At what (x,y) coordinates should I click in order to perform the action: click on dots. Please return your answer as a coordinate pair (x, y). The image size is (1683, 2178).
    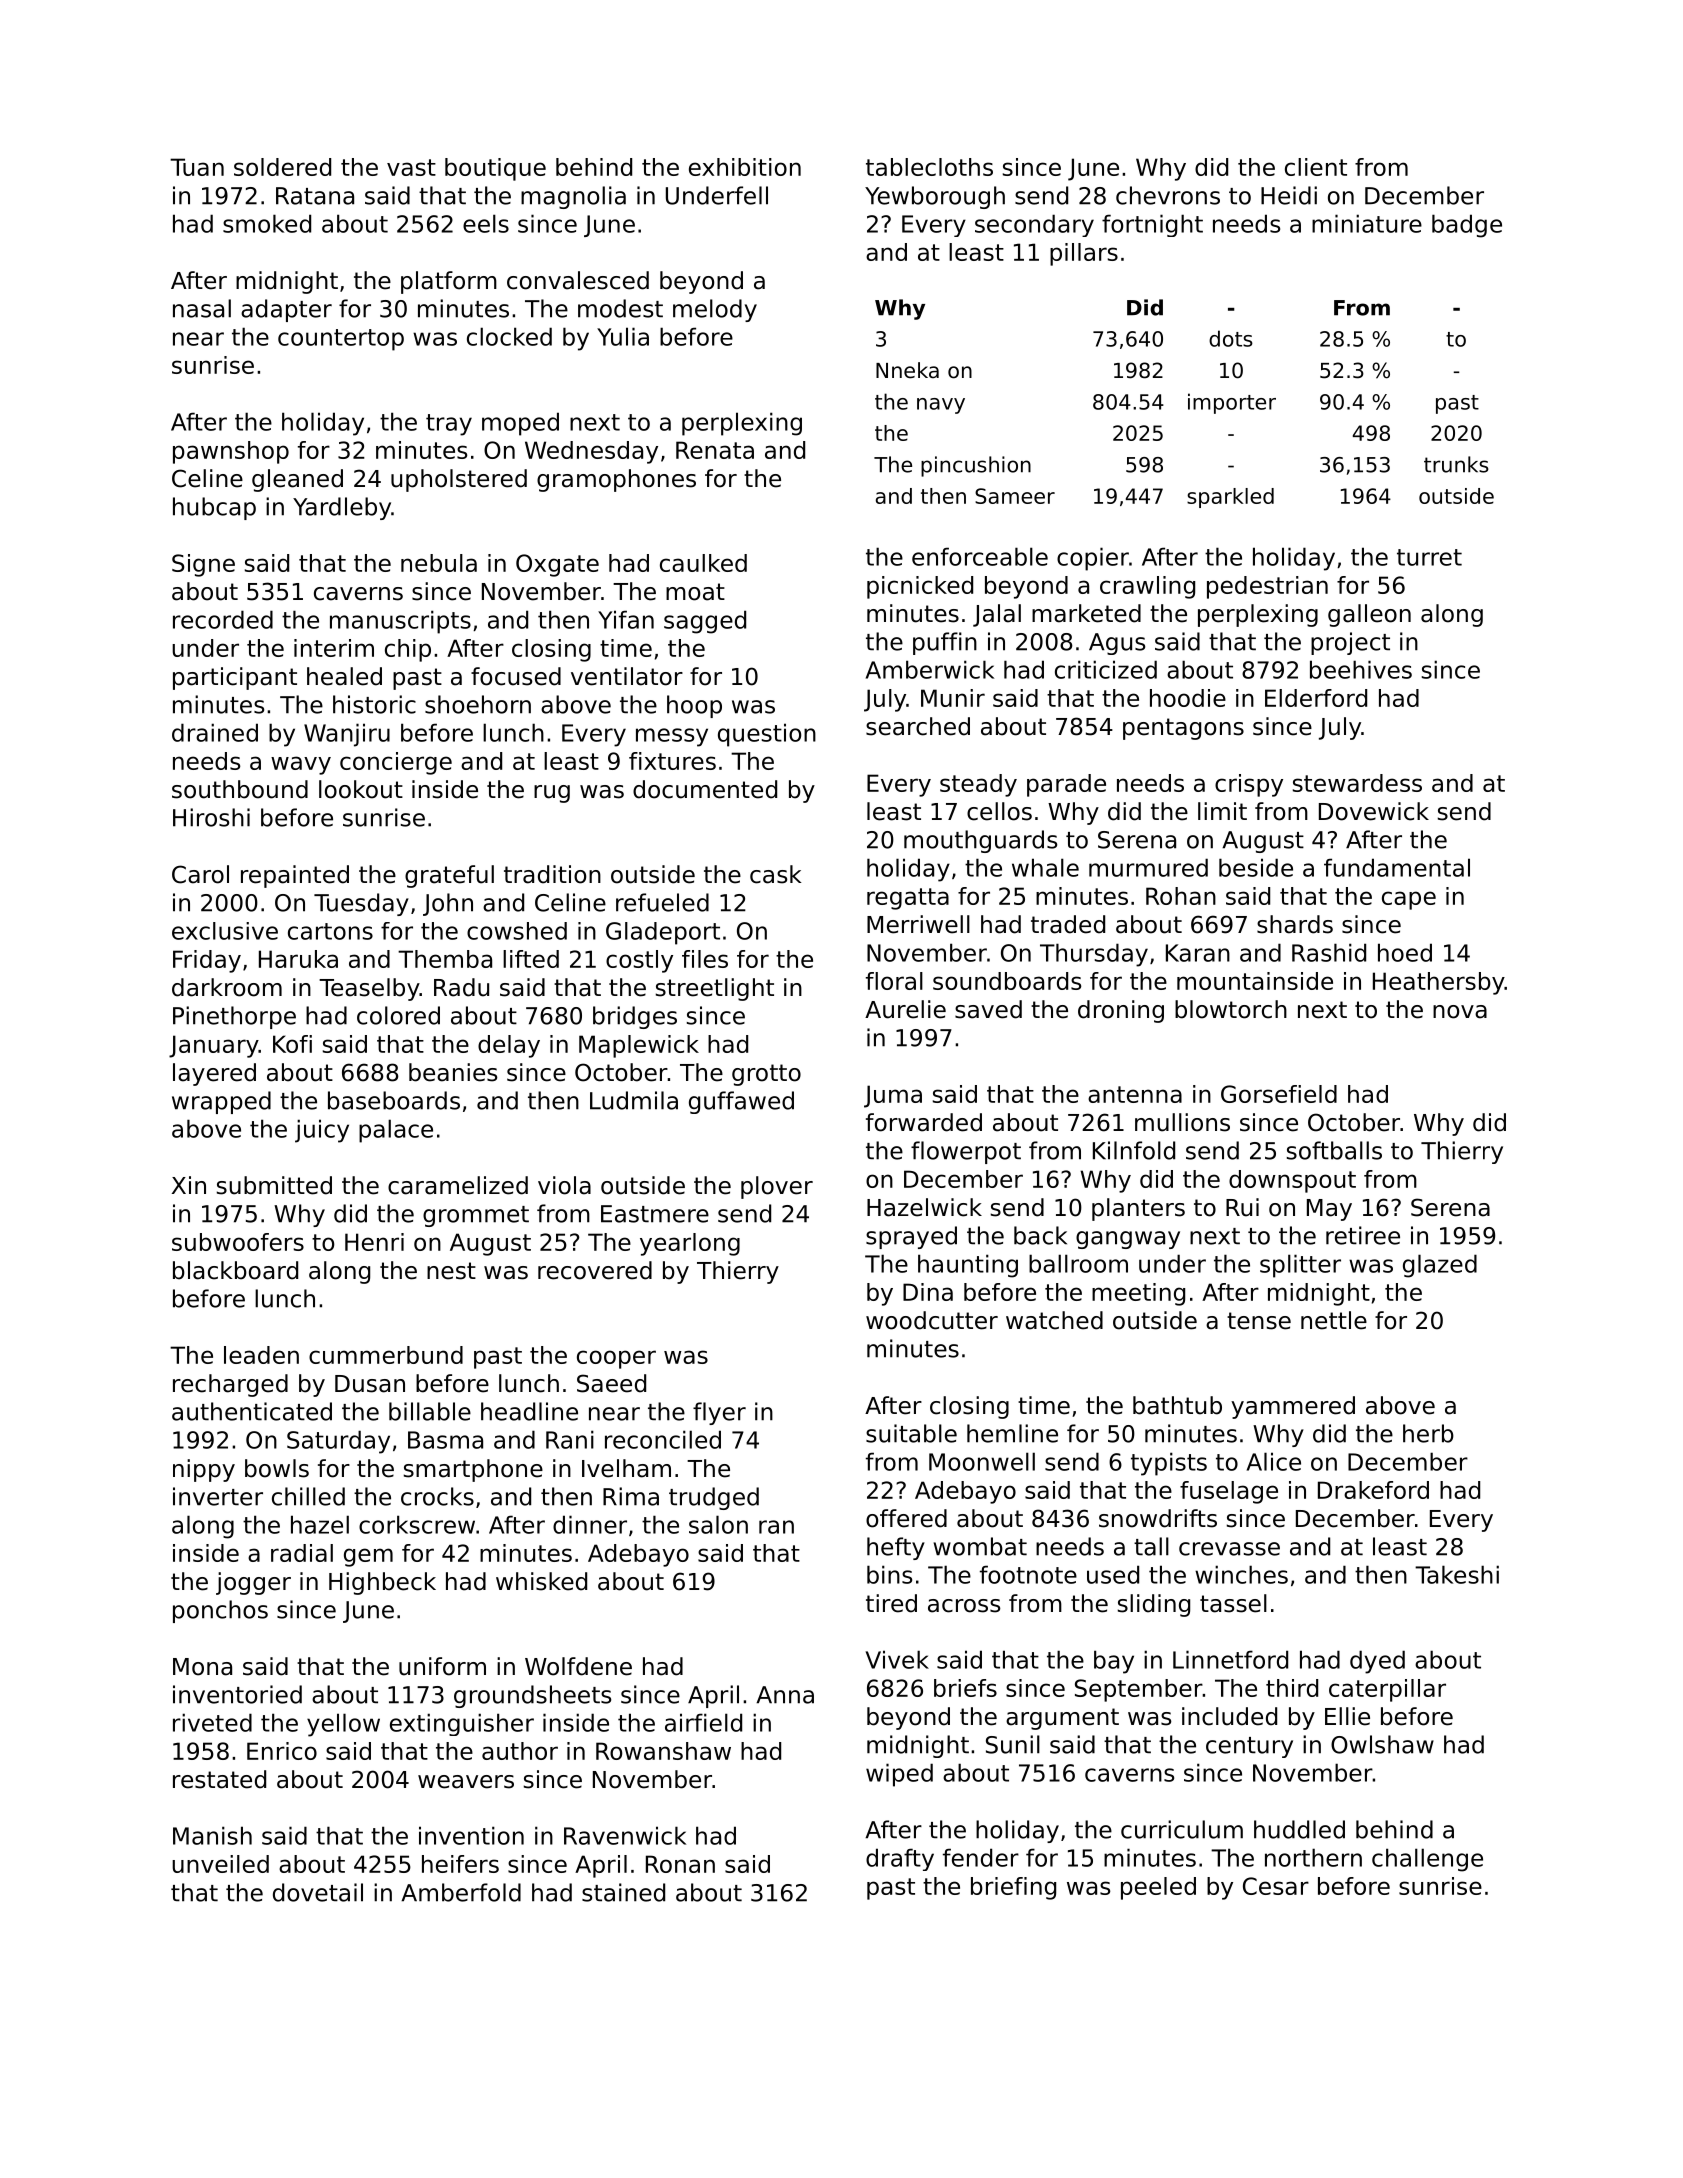
    Looking at the image, I should click on (1231, 338).
